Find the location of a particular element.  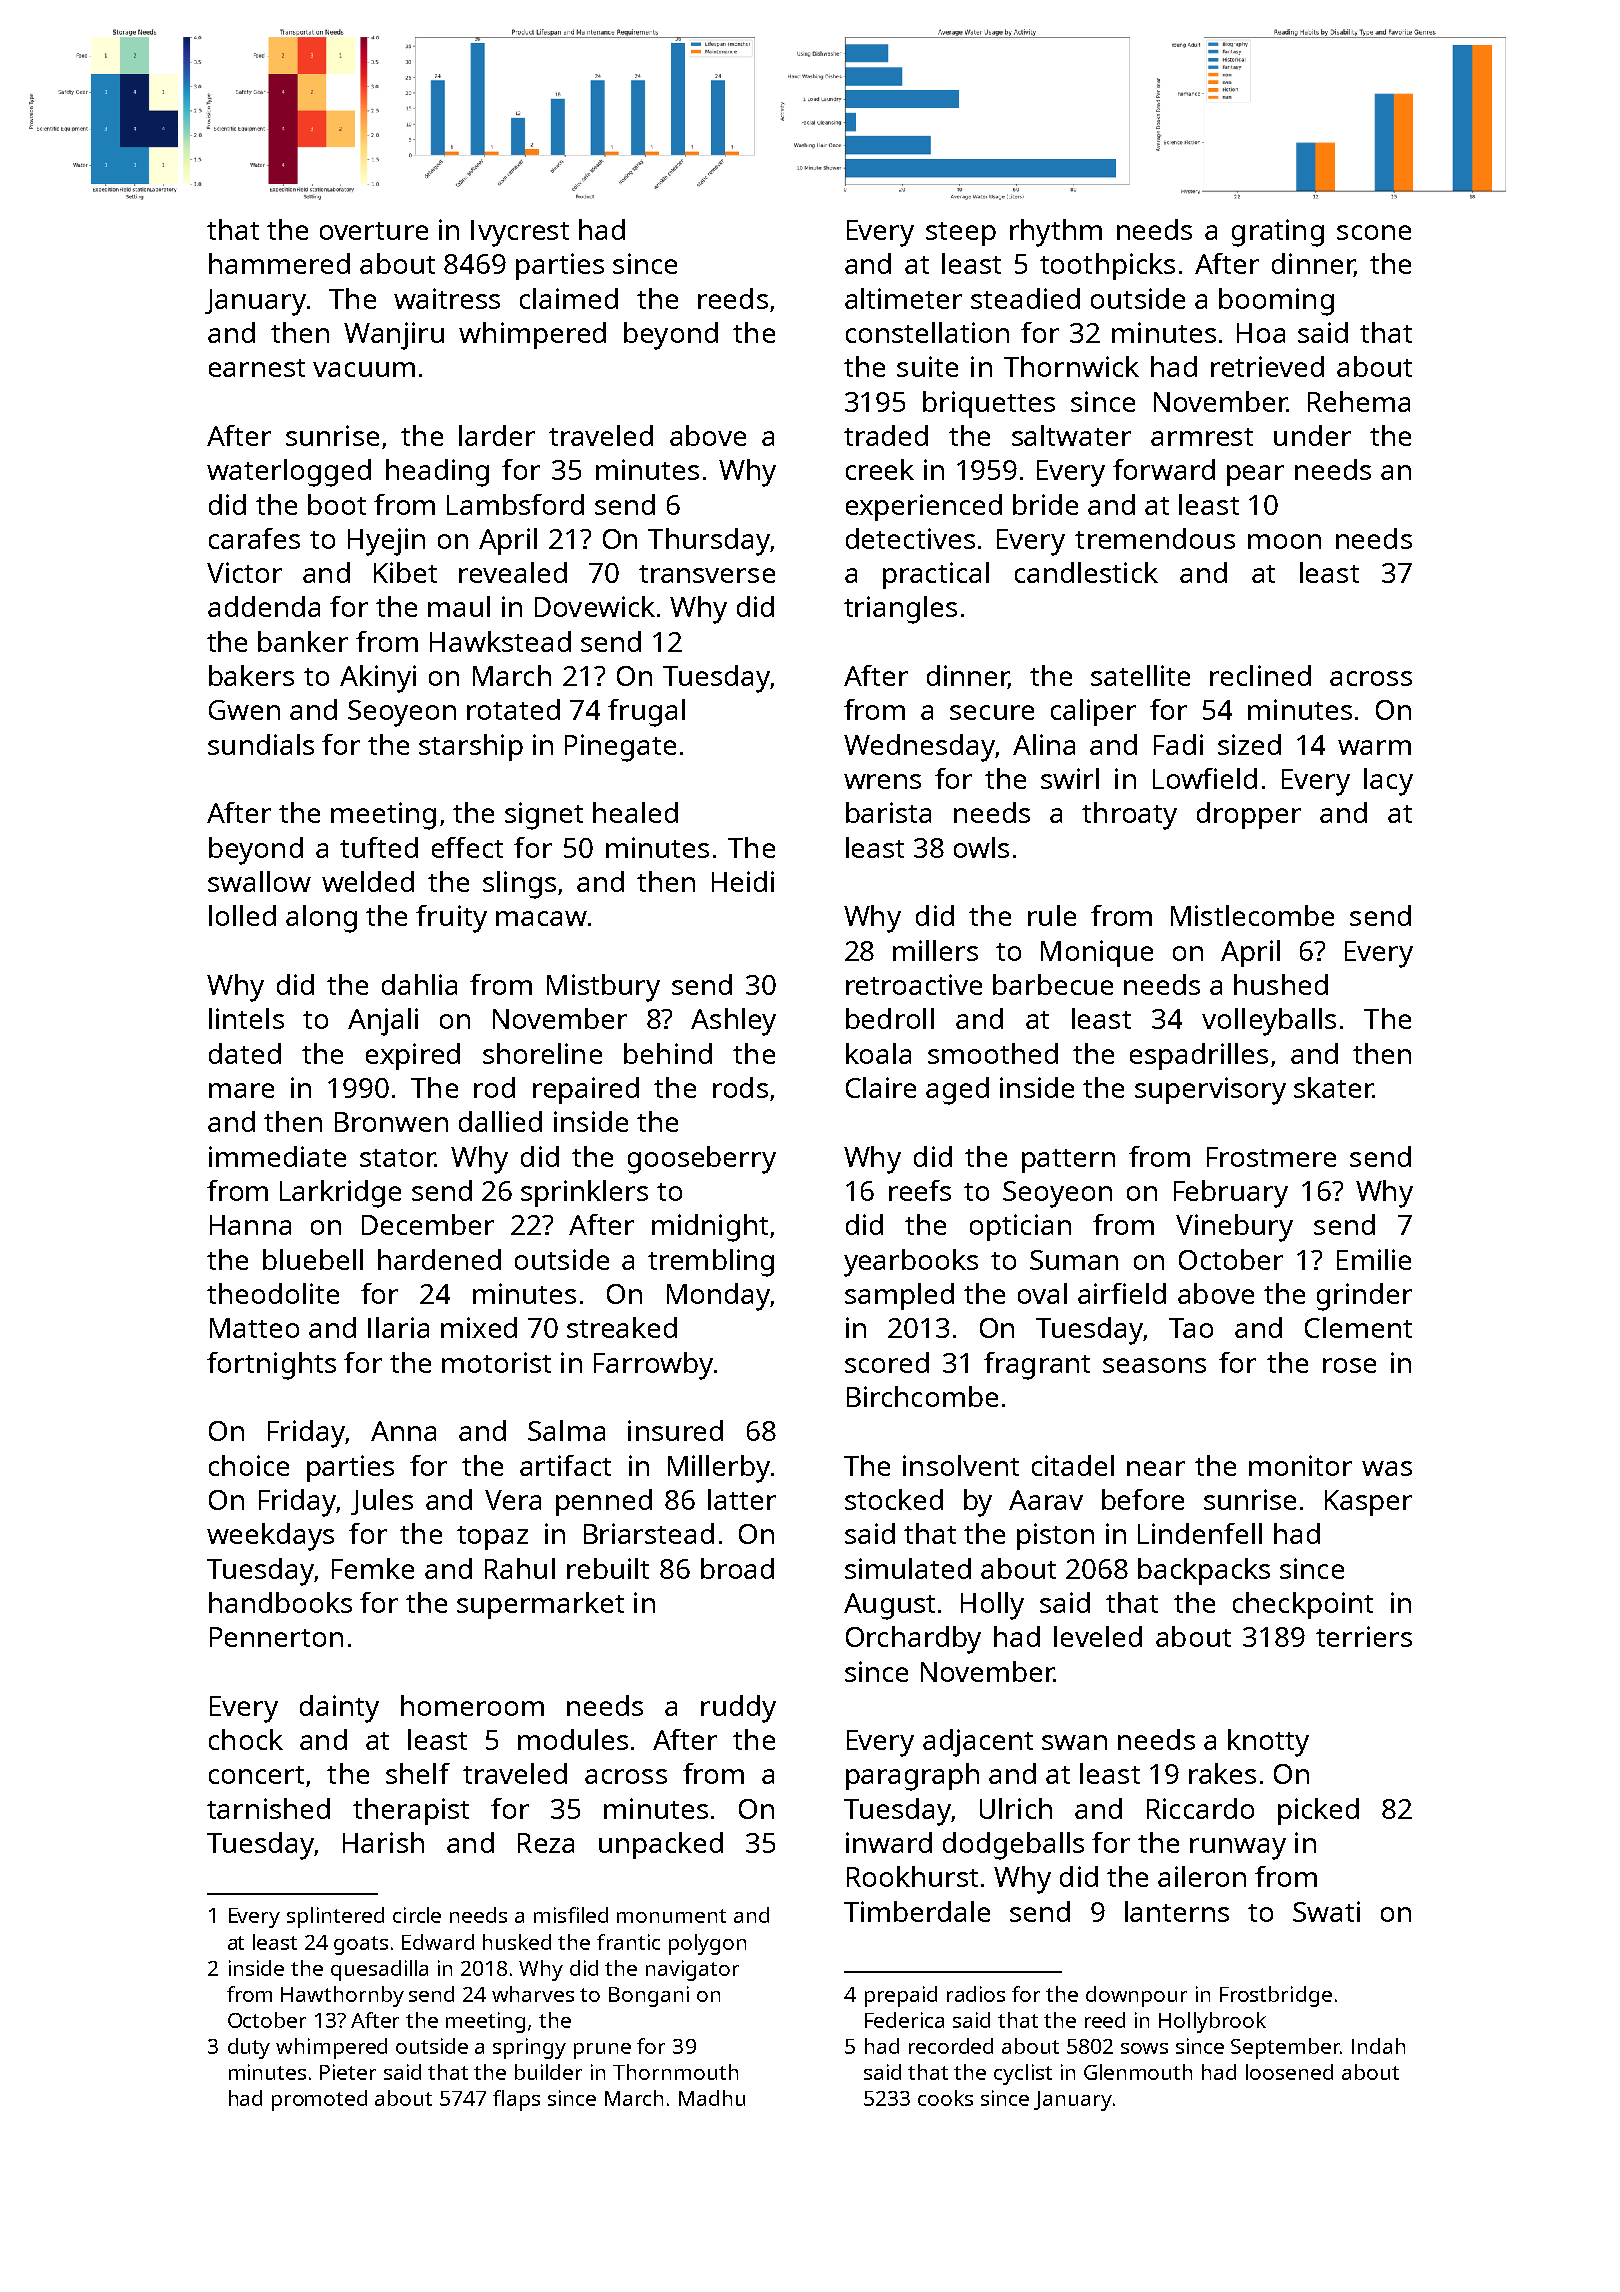

moon is located at coordinates (1284, 541).
